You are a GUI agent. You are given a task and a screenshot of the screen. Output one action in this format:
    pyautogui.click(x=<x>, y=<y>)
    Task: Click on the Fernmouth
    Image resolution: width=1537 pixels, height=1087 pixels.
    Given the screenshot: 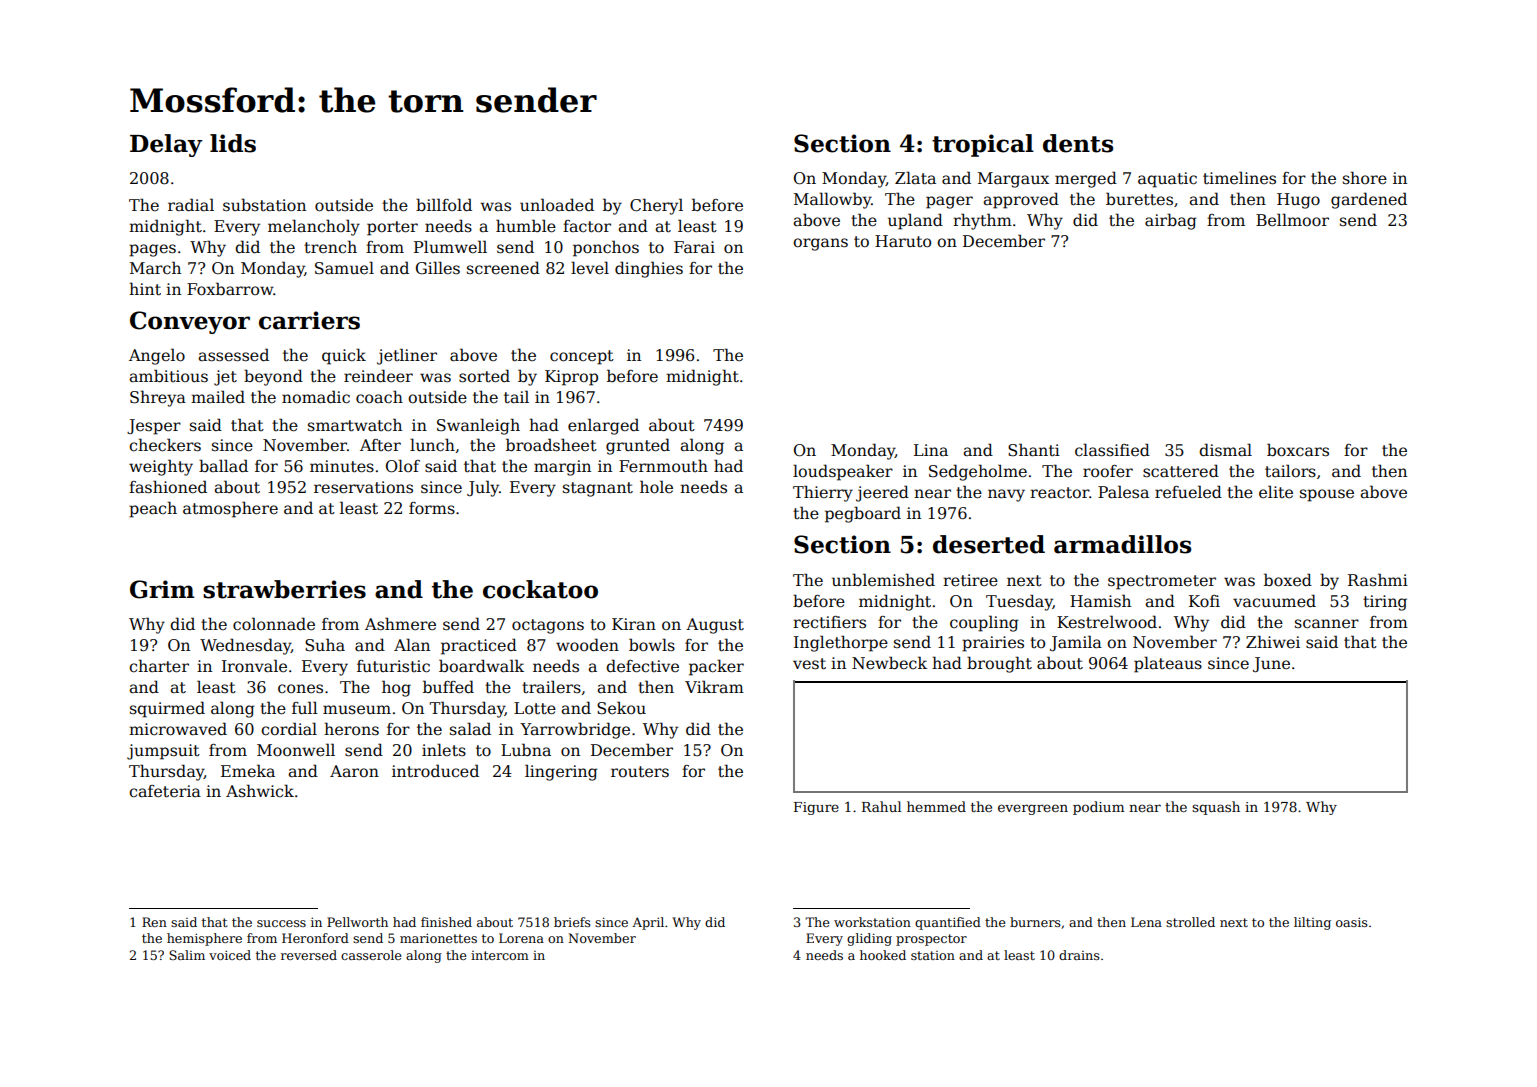 What is the action you would take?
    pyautogui.click(x=663, y=466)
